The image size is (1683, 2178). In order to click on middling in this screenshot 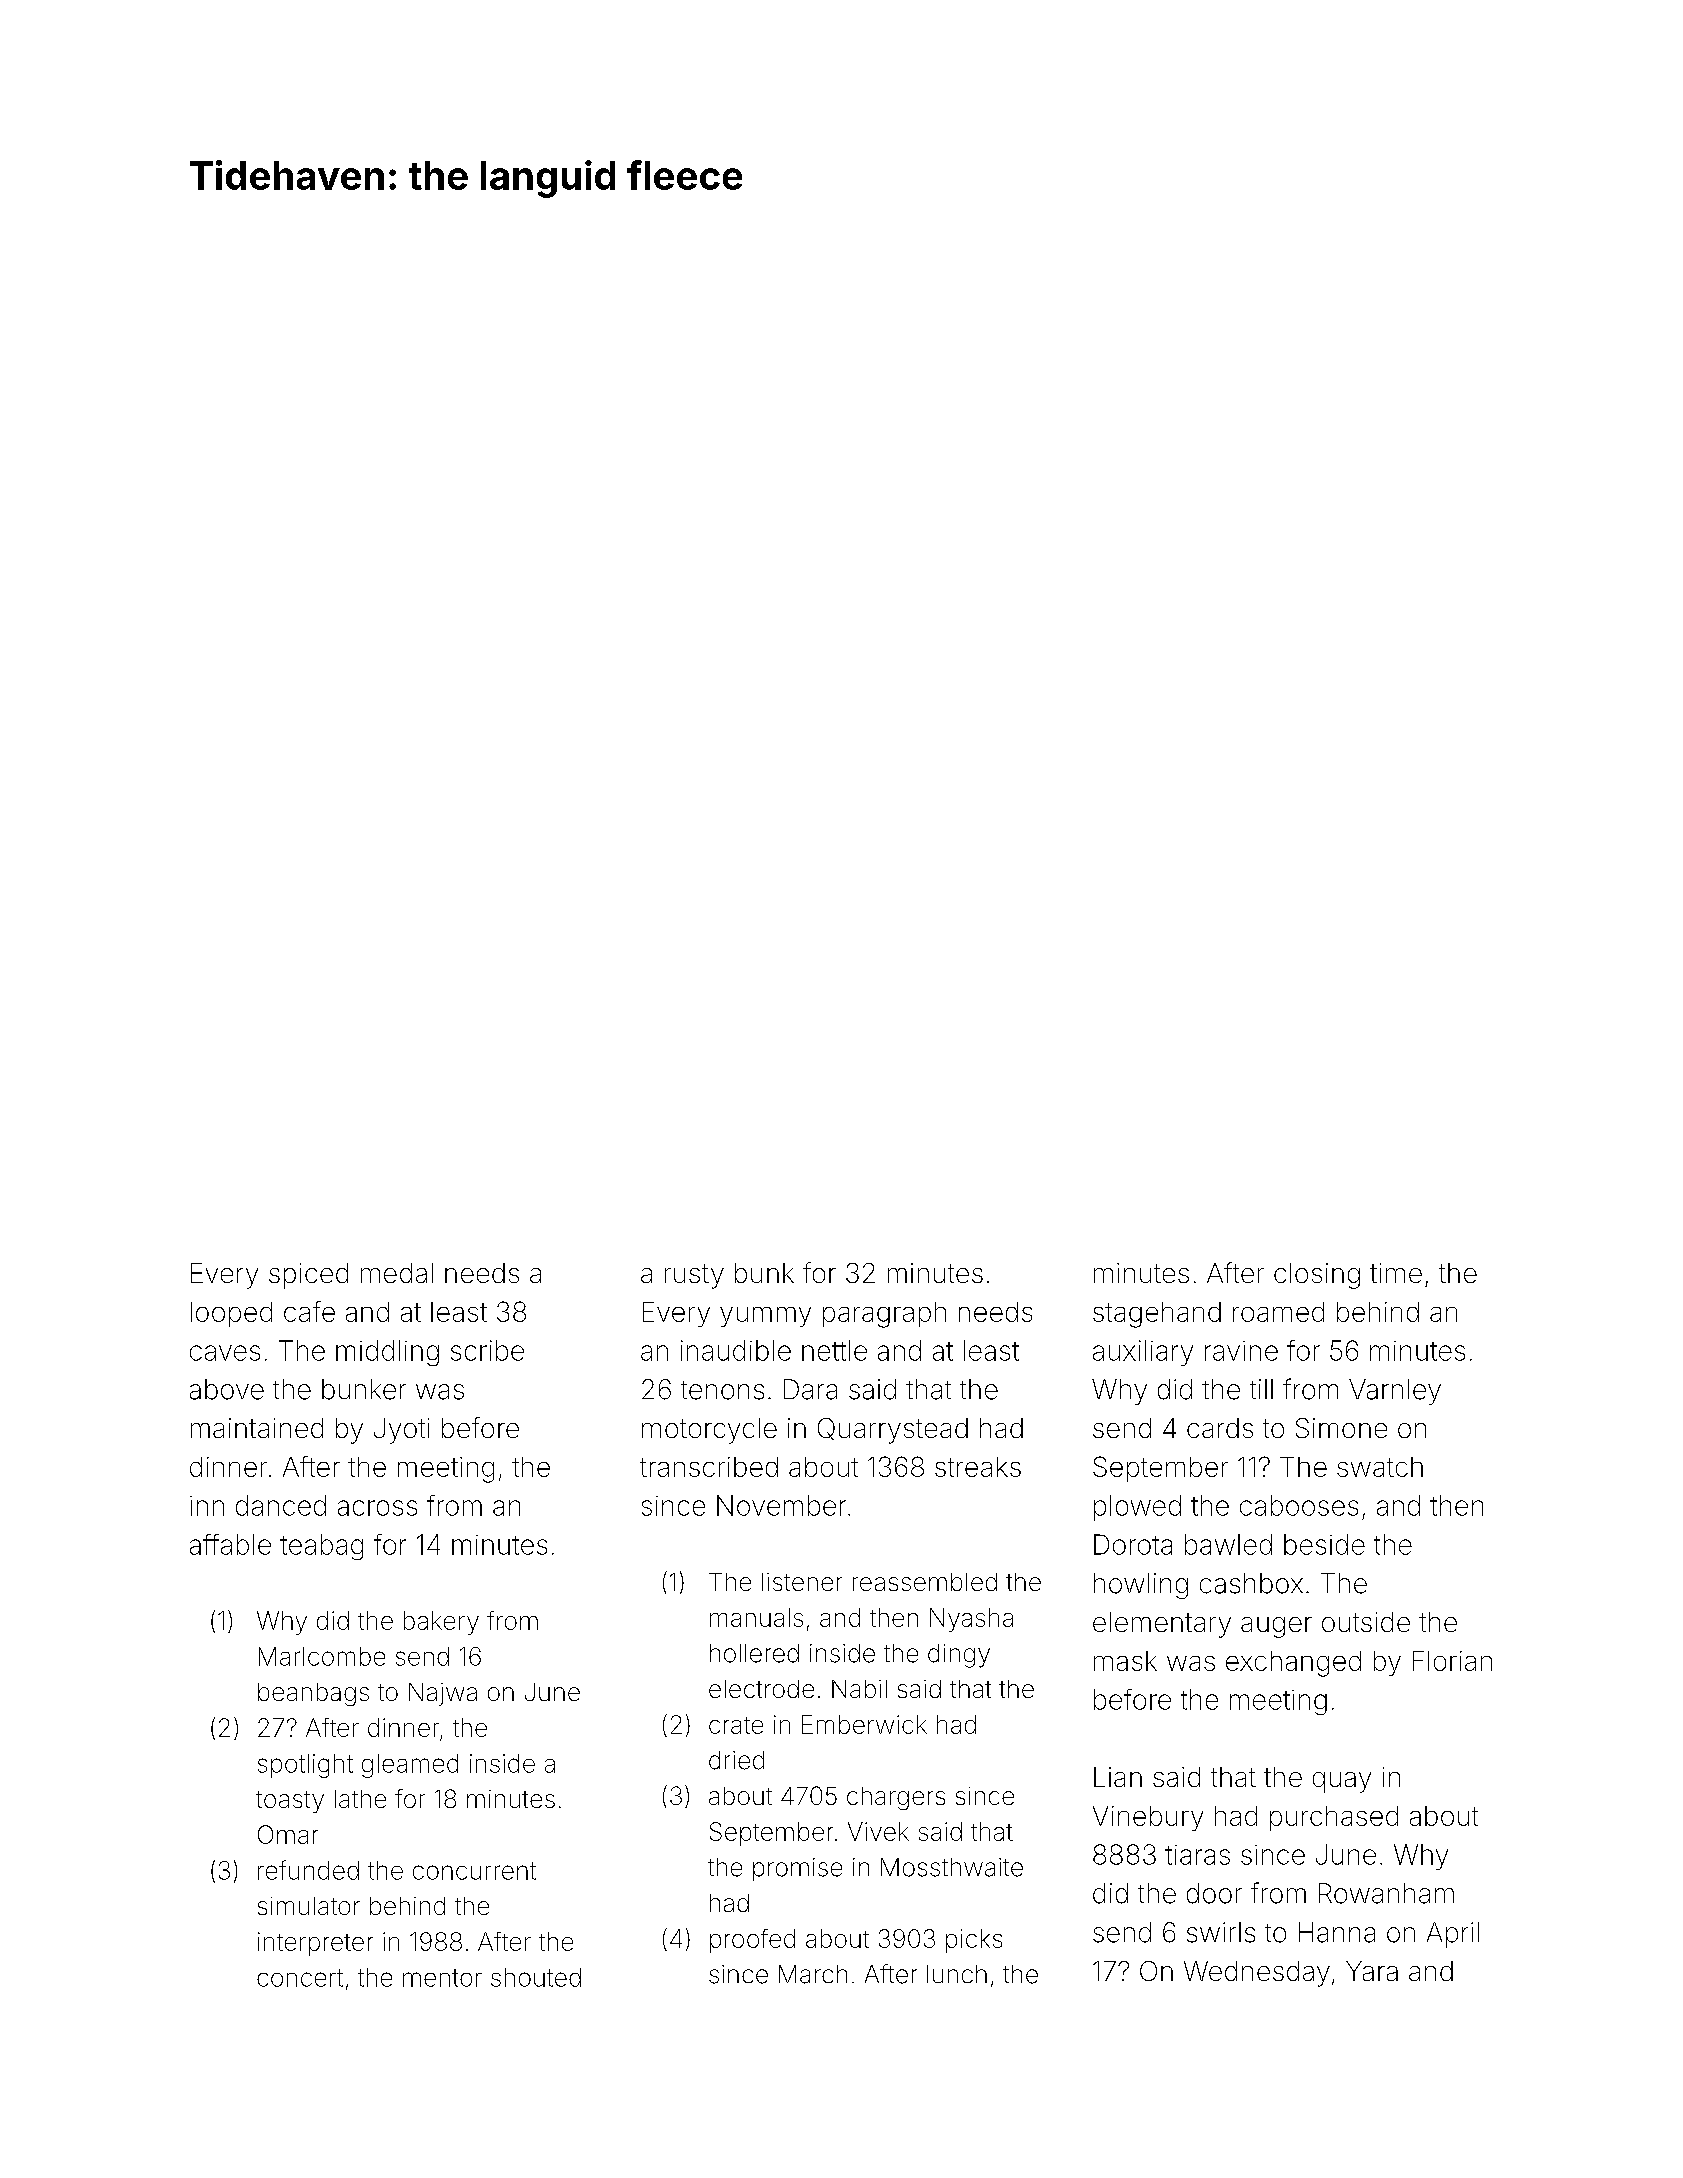, I will do `click(387, 1353)`.
